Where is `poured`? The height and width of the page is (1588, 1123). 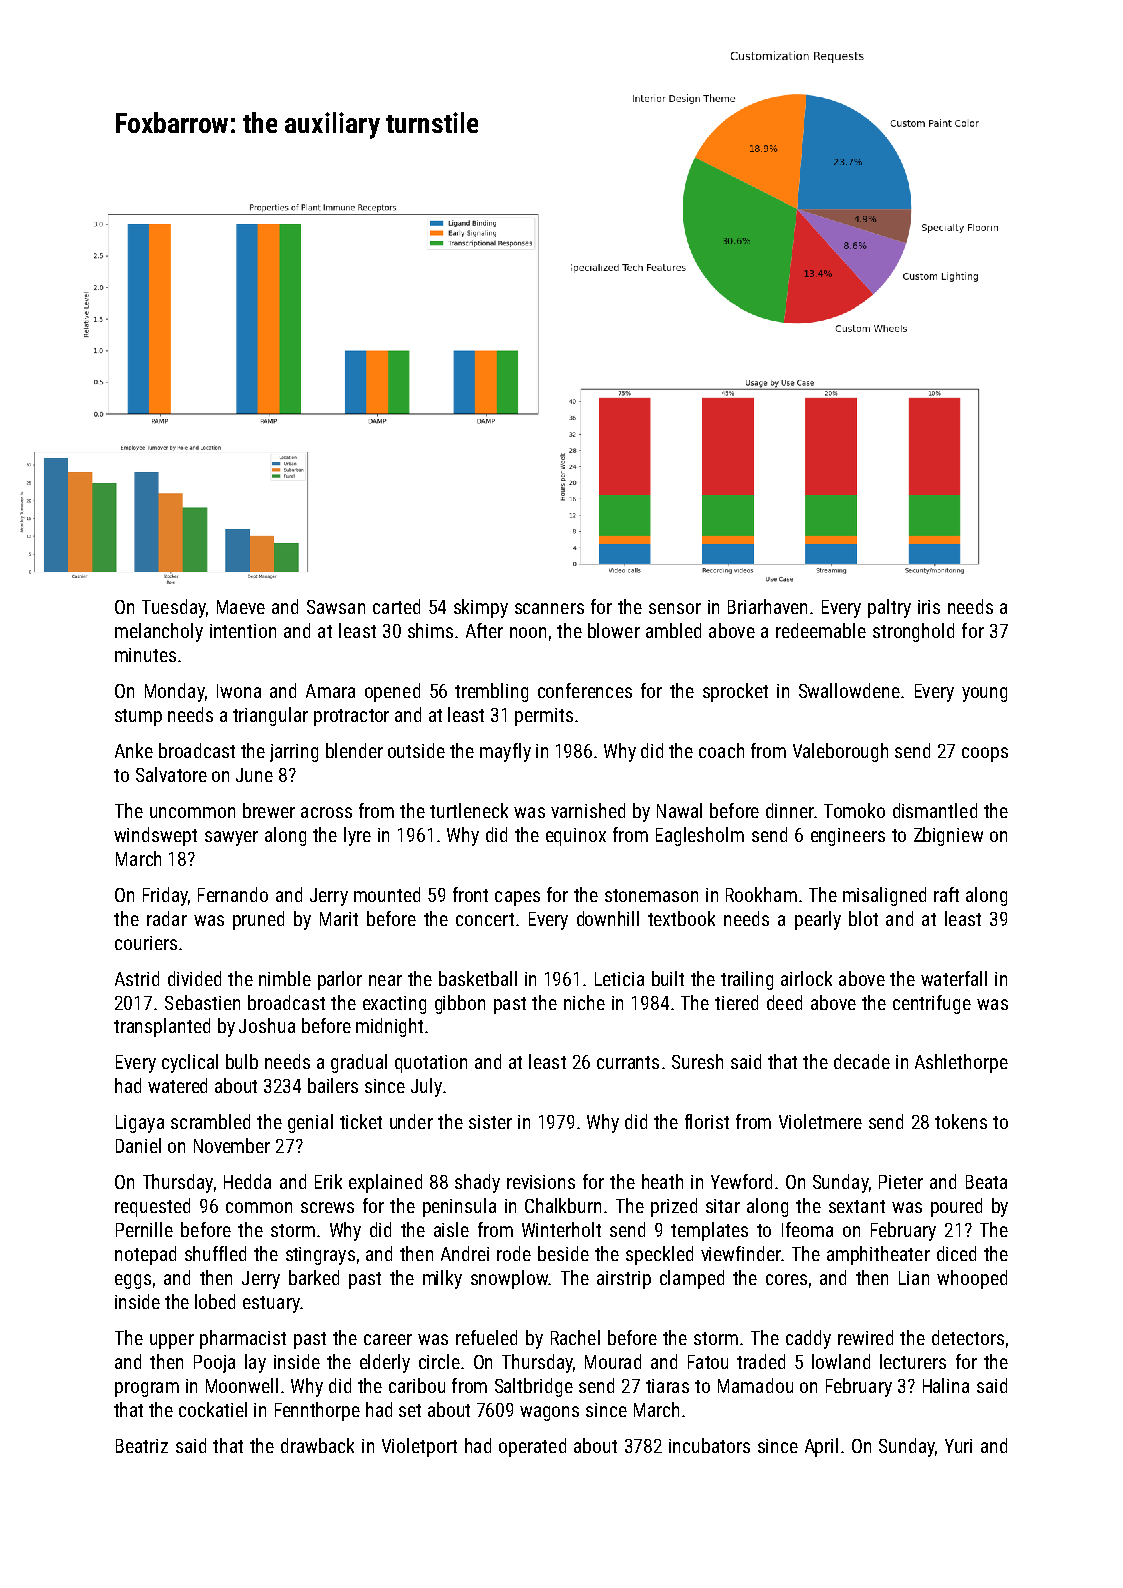
poured is located at coordinates (956, 1207).
